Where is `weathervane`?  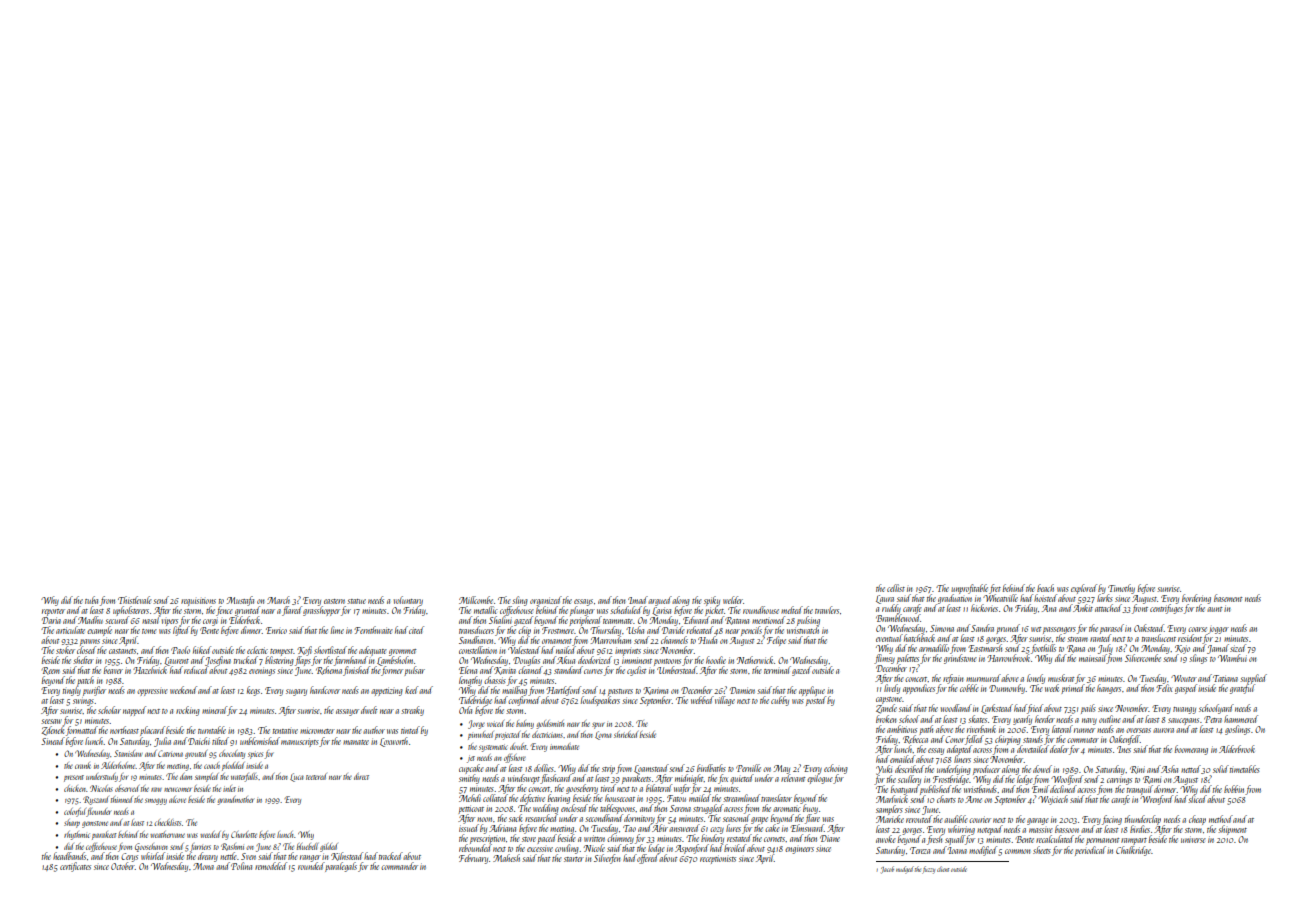
weathervane is located at coordinates (167, 834).
